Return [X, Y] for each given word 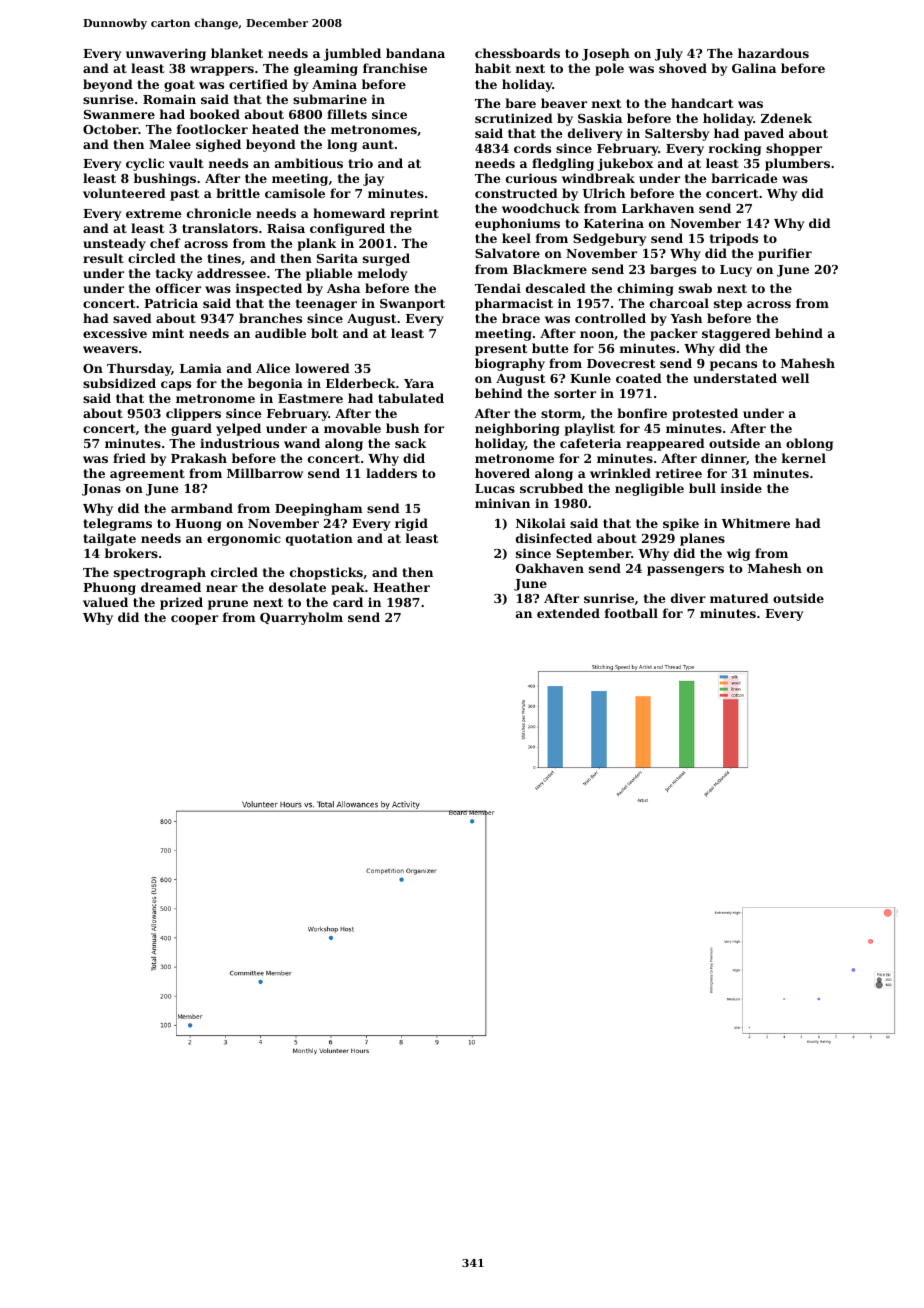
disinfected [554, 538]
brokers [131, 553]
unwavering [166, 54]
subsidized [119, 383]
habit [493, 68]
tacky [174, 274]
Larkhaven [658, 208]
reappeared [665, 444]
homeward [349, 213]
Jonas [101, 490]
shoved [683, 68]
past [184, 195]
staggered [736, 334]
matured [739, 598]
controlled [610, 318]
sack [410, 443]
